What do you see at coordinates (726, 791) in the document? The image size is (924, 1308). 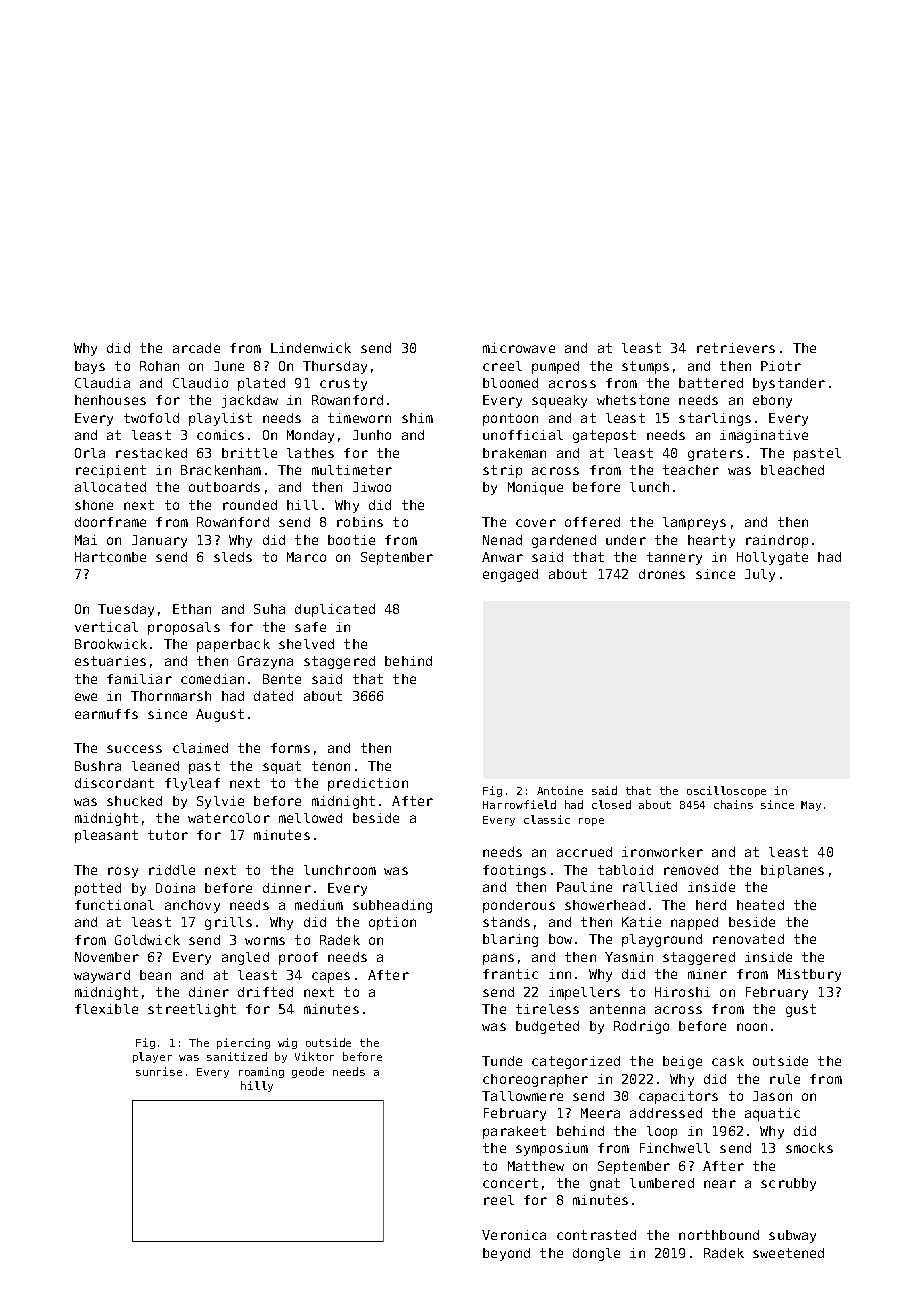 I see `oscilloscope` at bounding box center [726, 791].
